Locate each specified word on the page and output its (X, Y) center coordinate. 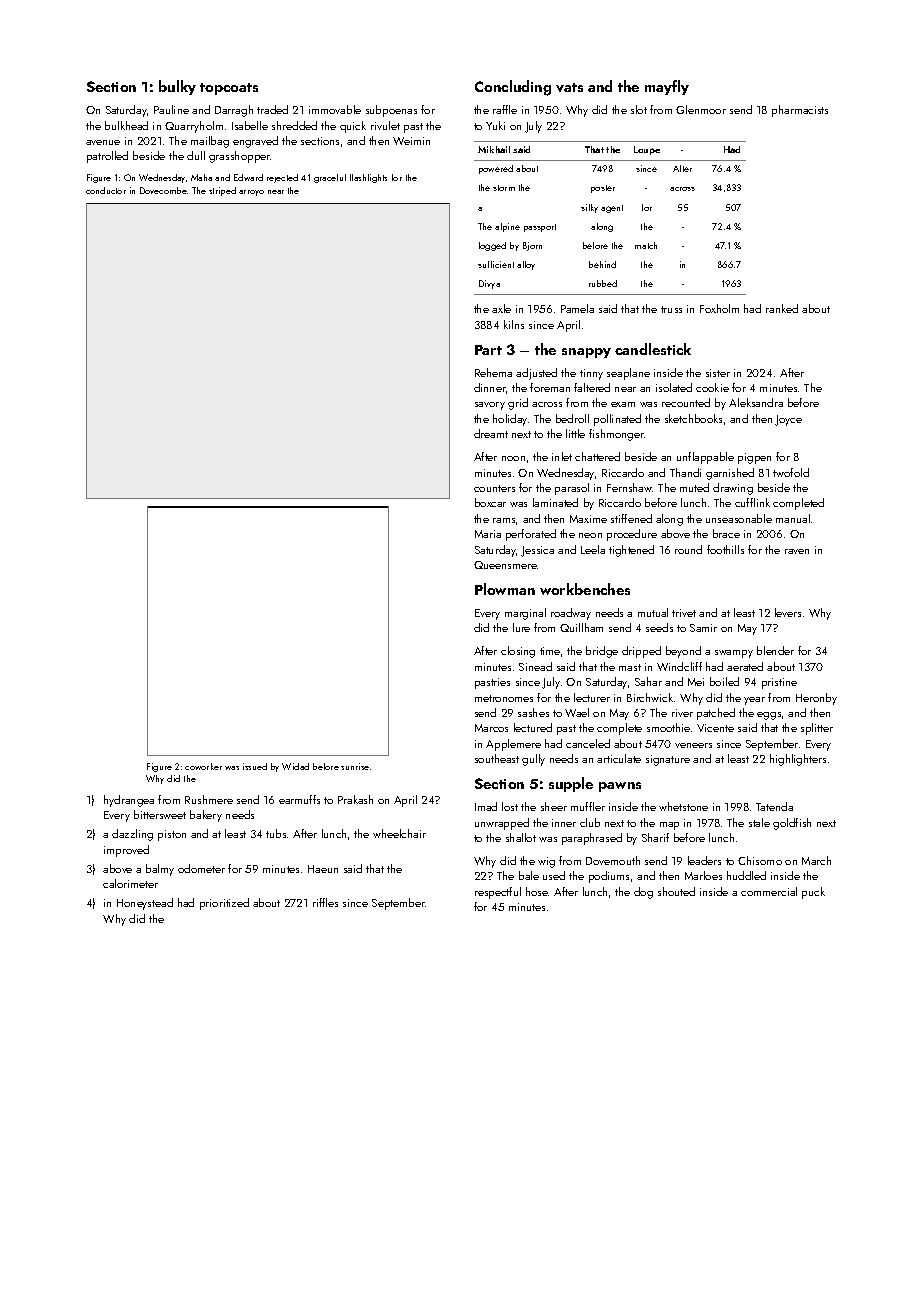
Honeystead (145, 904)
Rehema (493, 372)
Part (488, 350)
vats (569, 87)
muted (694, 487)
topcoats (229, 89)
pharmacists (800, 111)
